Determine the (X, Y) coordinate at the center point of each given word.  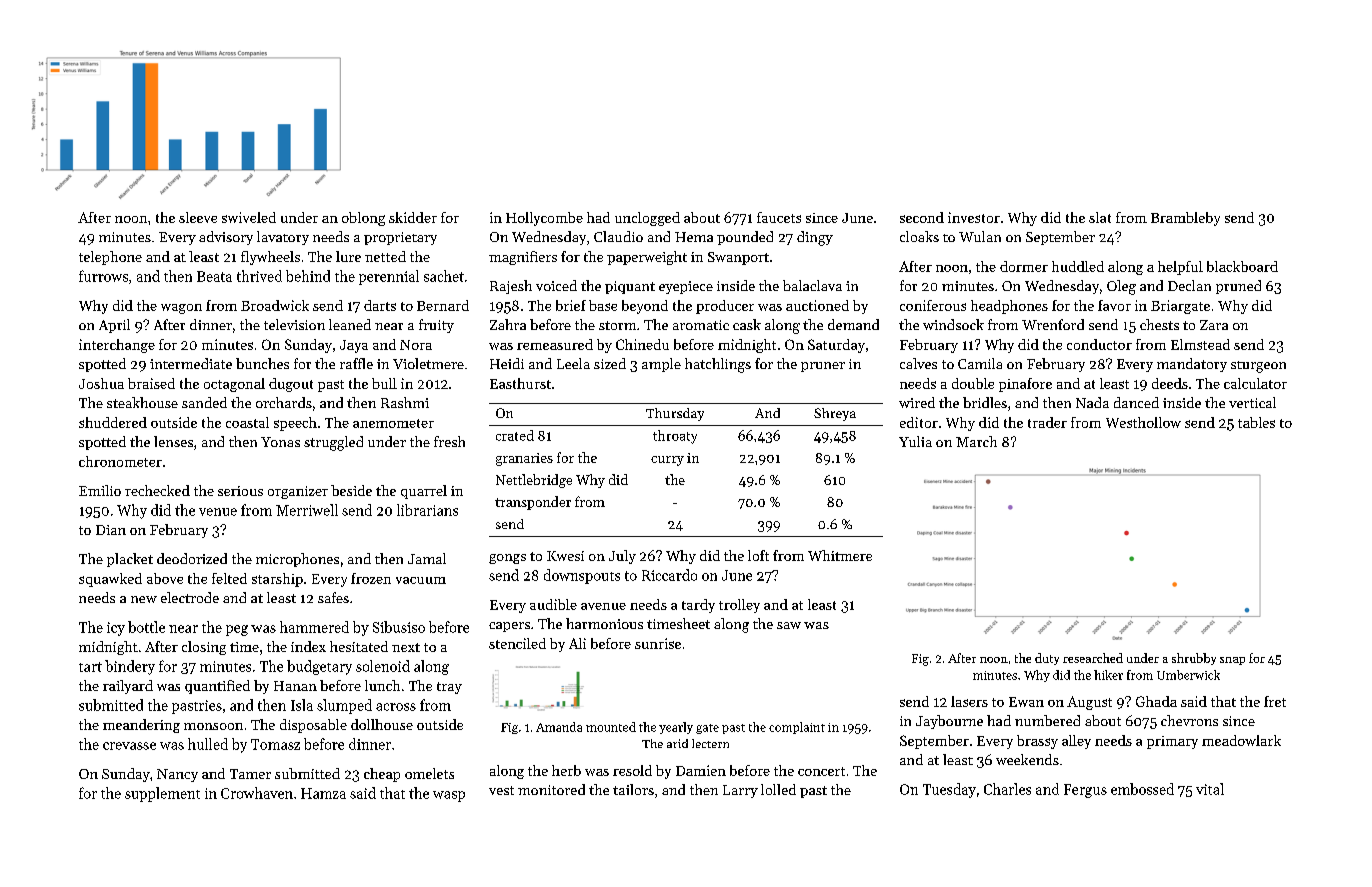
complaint (797, 728)
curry (667, 461)
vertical (1252, 402)
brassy (1037, 742)
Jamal (427, 558)
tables (1256, 422)
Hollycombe (544, 219)
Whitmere (840, 555)
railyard (128, 687)
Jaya (354, 346)
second (922, 217)
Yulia (915, 441)
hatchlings (718, 365)
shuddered (113, 422)
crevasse (129, 746)
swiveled (249, 217)
